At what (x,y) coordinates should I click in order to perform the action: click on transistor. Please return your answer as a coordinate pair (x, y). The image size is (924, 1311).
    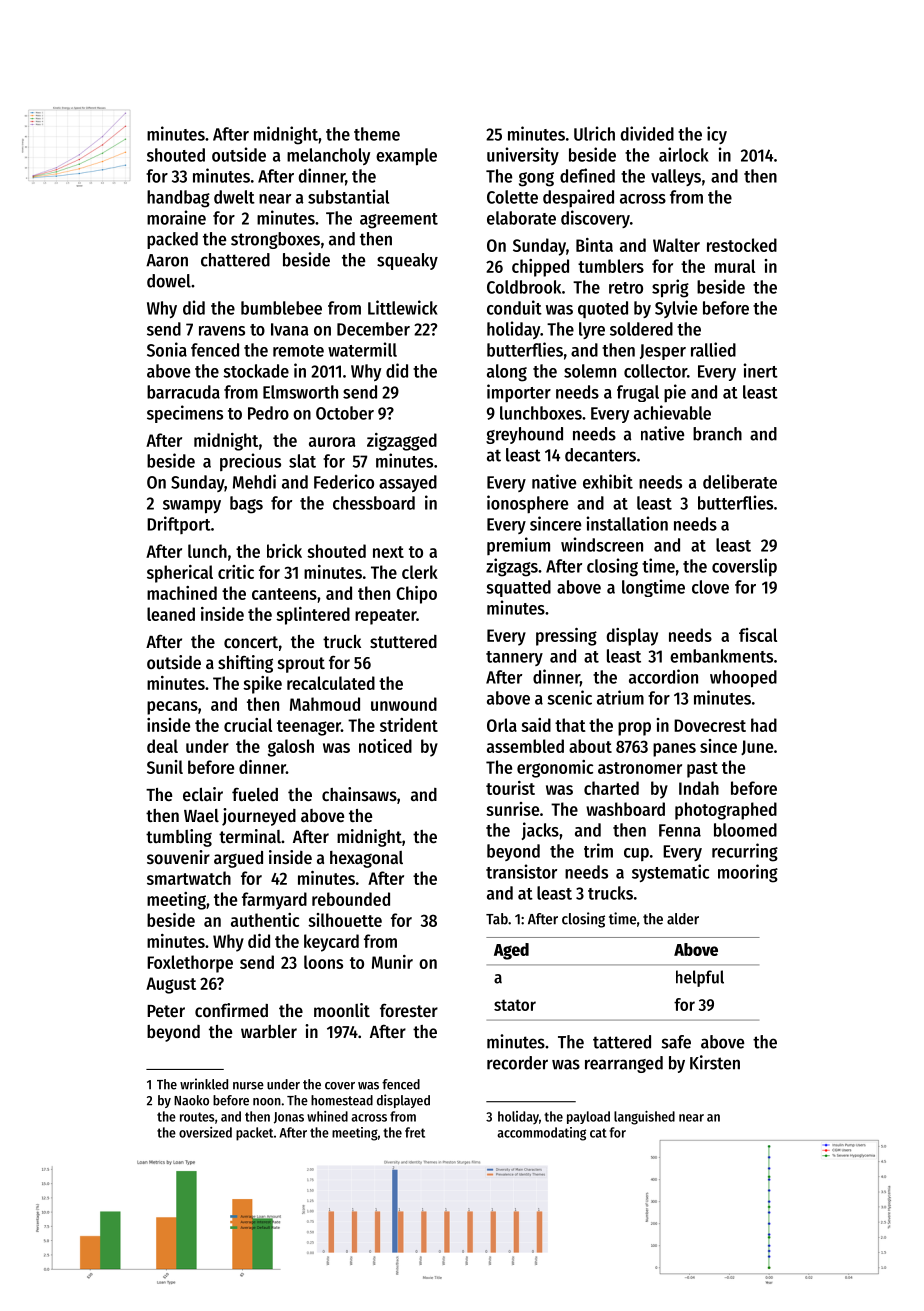
    Looking at the image, I should click on (521, 871).
